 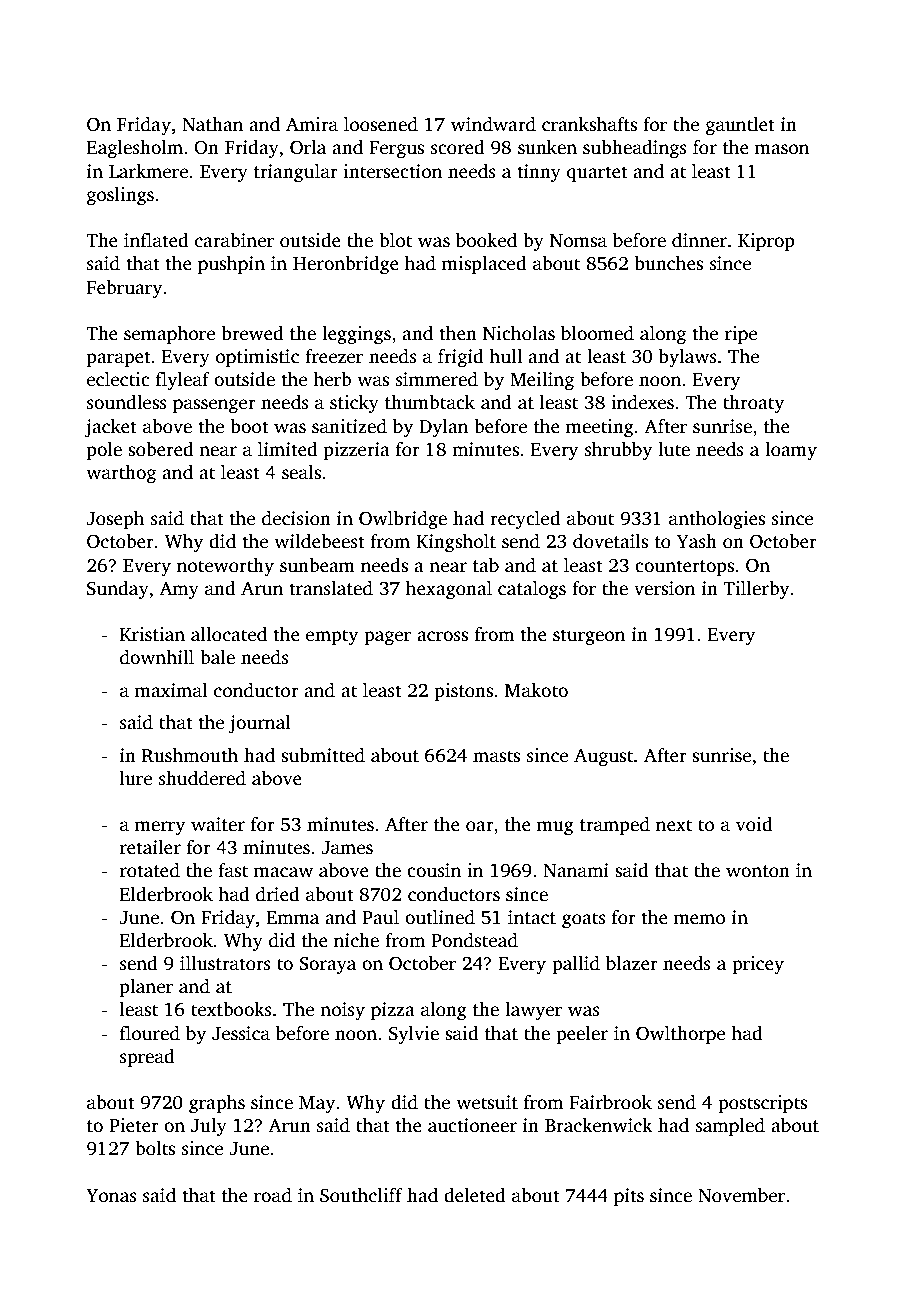 What do you see at coordinates (273, 1195) in the screenshot?
I see `road` at bounding box center [273, 1195].
